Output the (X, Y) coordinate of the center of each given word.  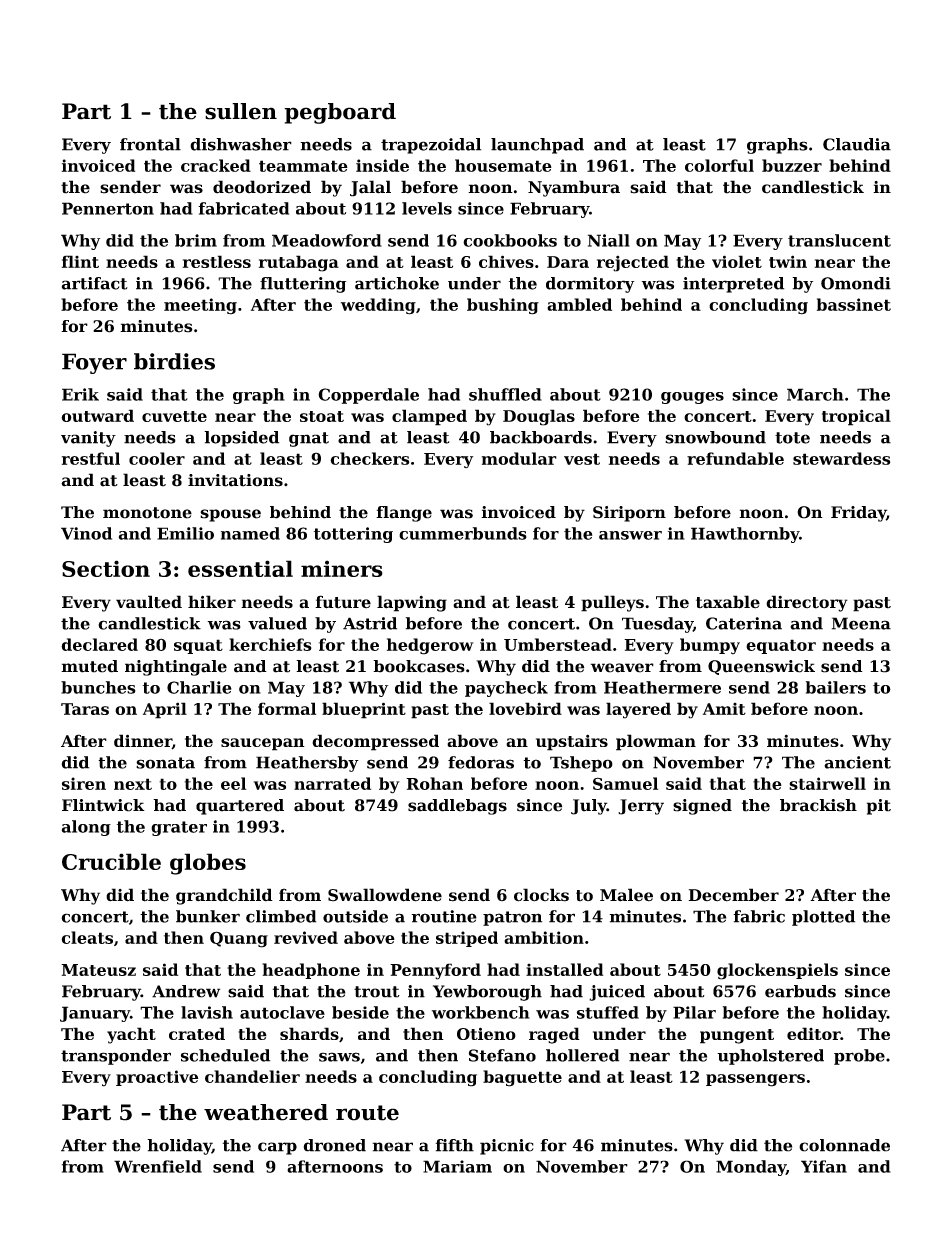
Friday (858, 514)
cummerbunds (463, 533)
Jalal (370, 188)
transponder (116, 1057)
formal (287, 708)
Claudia (857, 144)
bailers (836, 687)
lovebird (525, 708)
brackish (818, 805)
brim (196, 240)
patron (512, 918)
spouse (230, 515)
